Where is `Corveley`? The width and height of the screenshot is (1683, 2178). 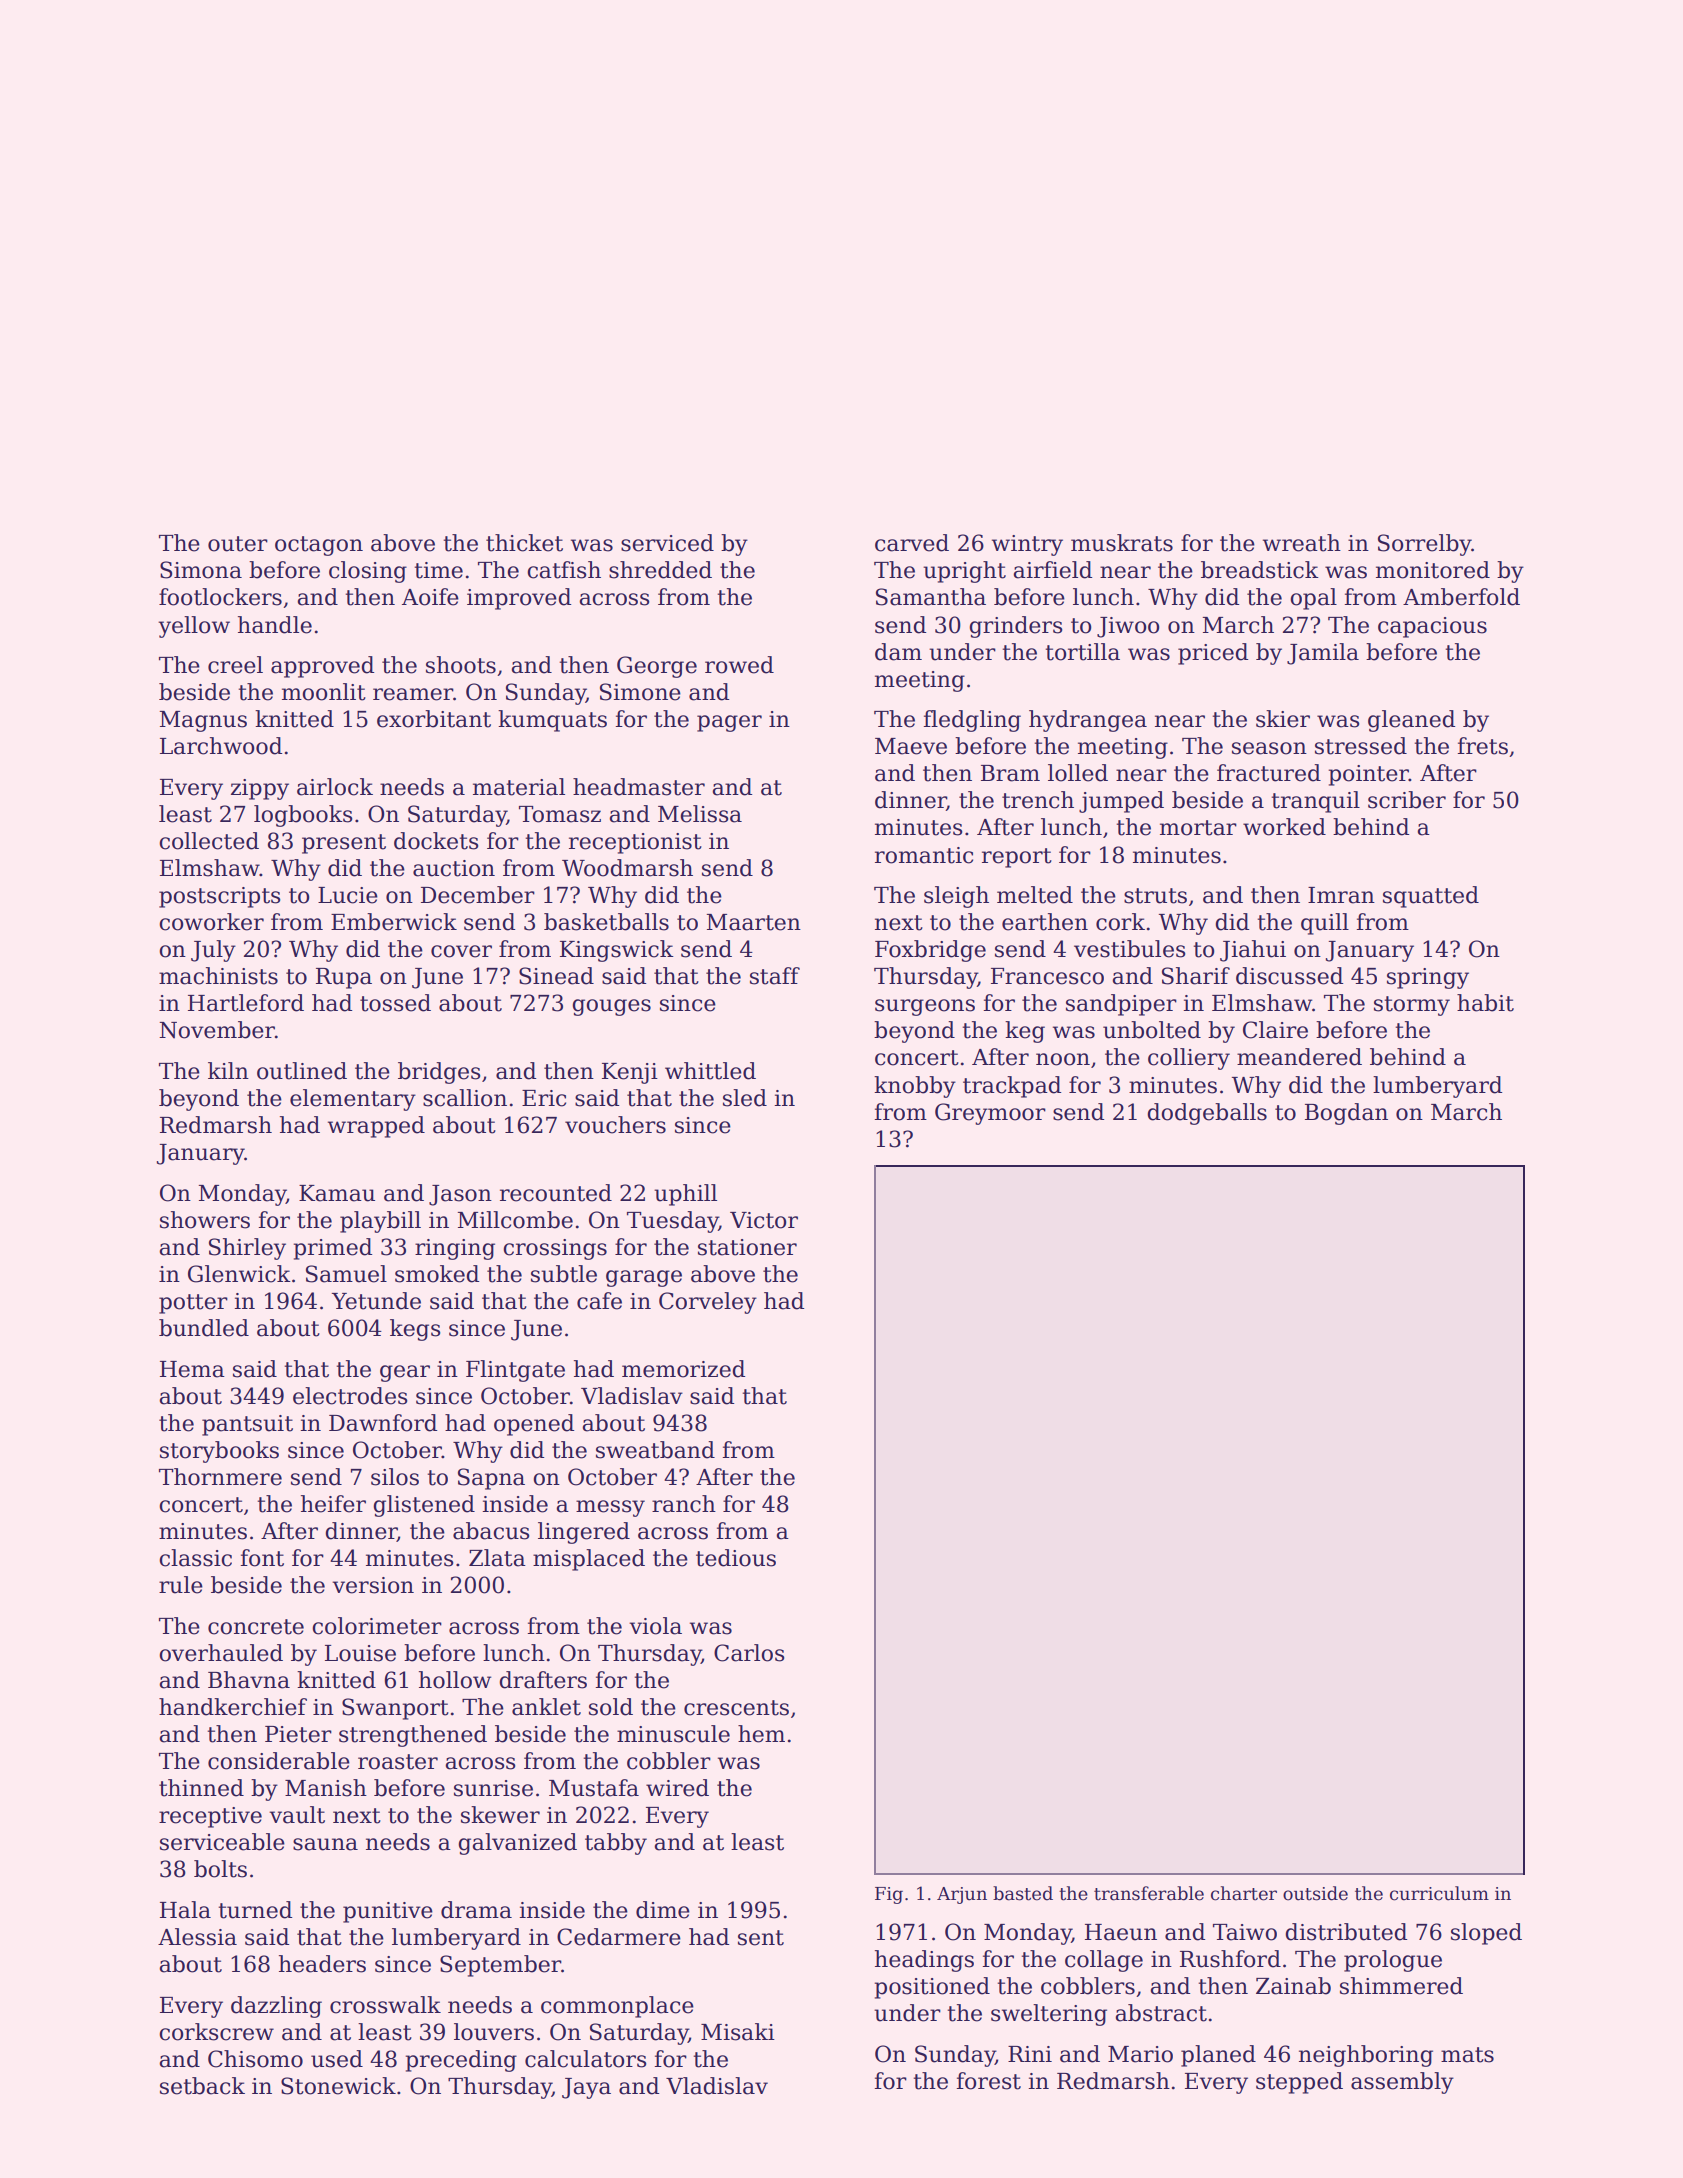
Corveley is located at coordinates (708, 1303).
